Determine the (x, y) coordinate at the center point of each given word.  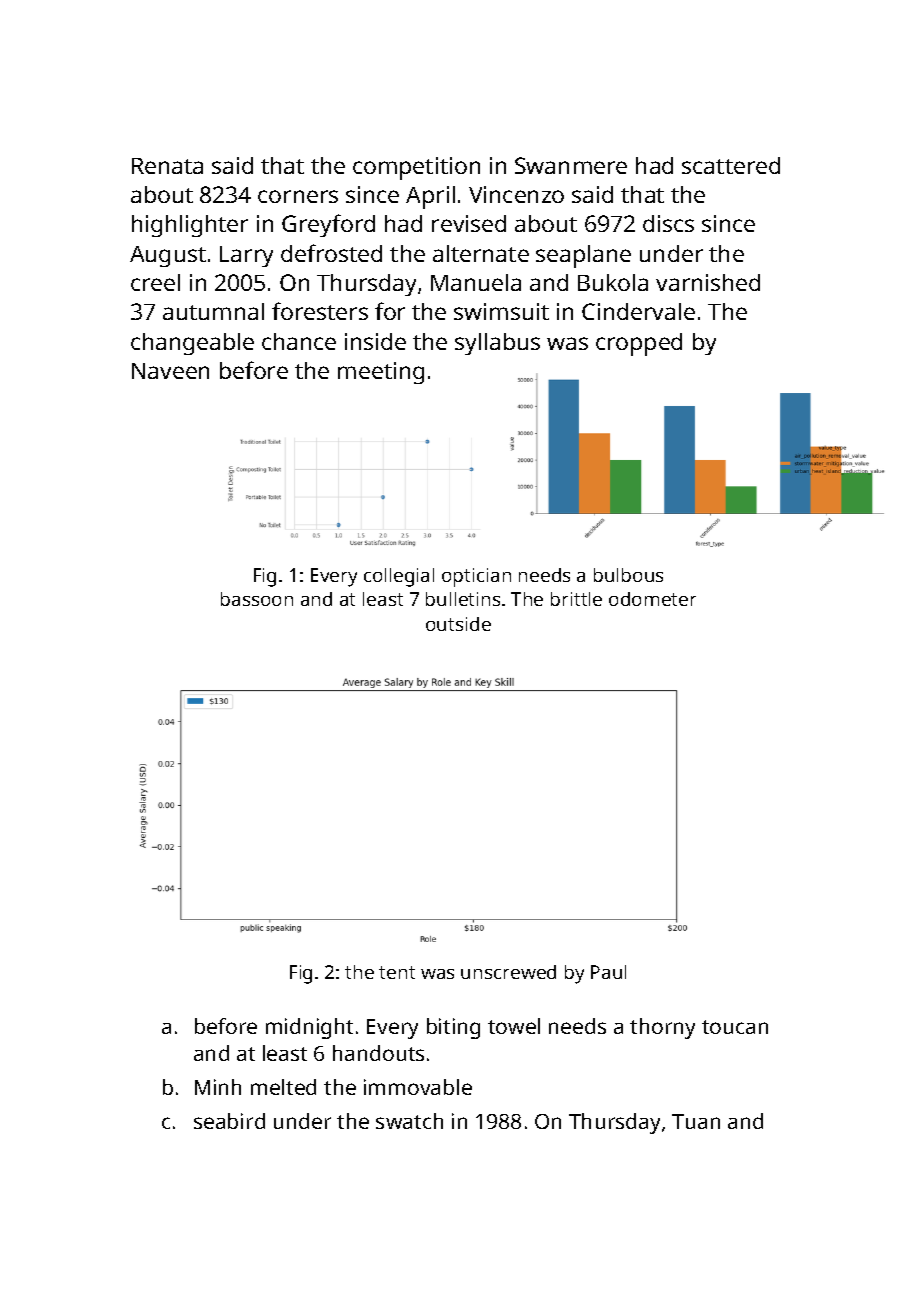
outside (458, 624)
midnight (309, 1028)
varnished (708, 282)
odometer (652, 599)
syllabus (497, 344)
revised (469, 223)
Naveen (170, 371)
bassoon (257, 599)
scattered (731, 165)
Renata (167, 166)
